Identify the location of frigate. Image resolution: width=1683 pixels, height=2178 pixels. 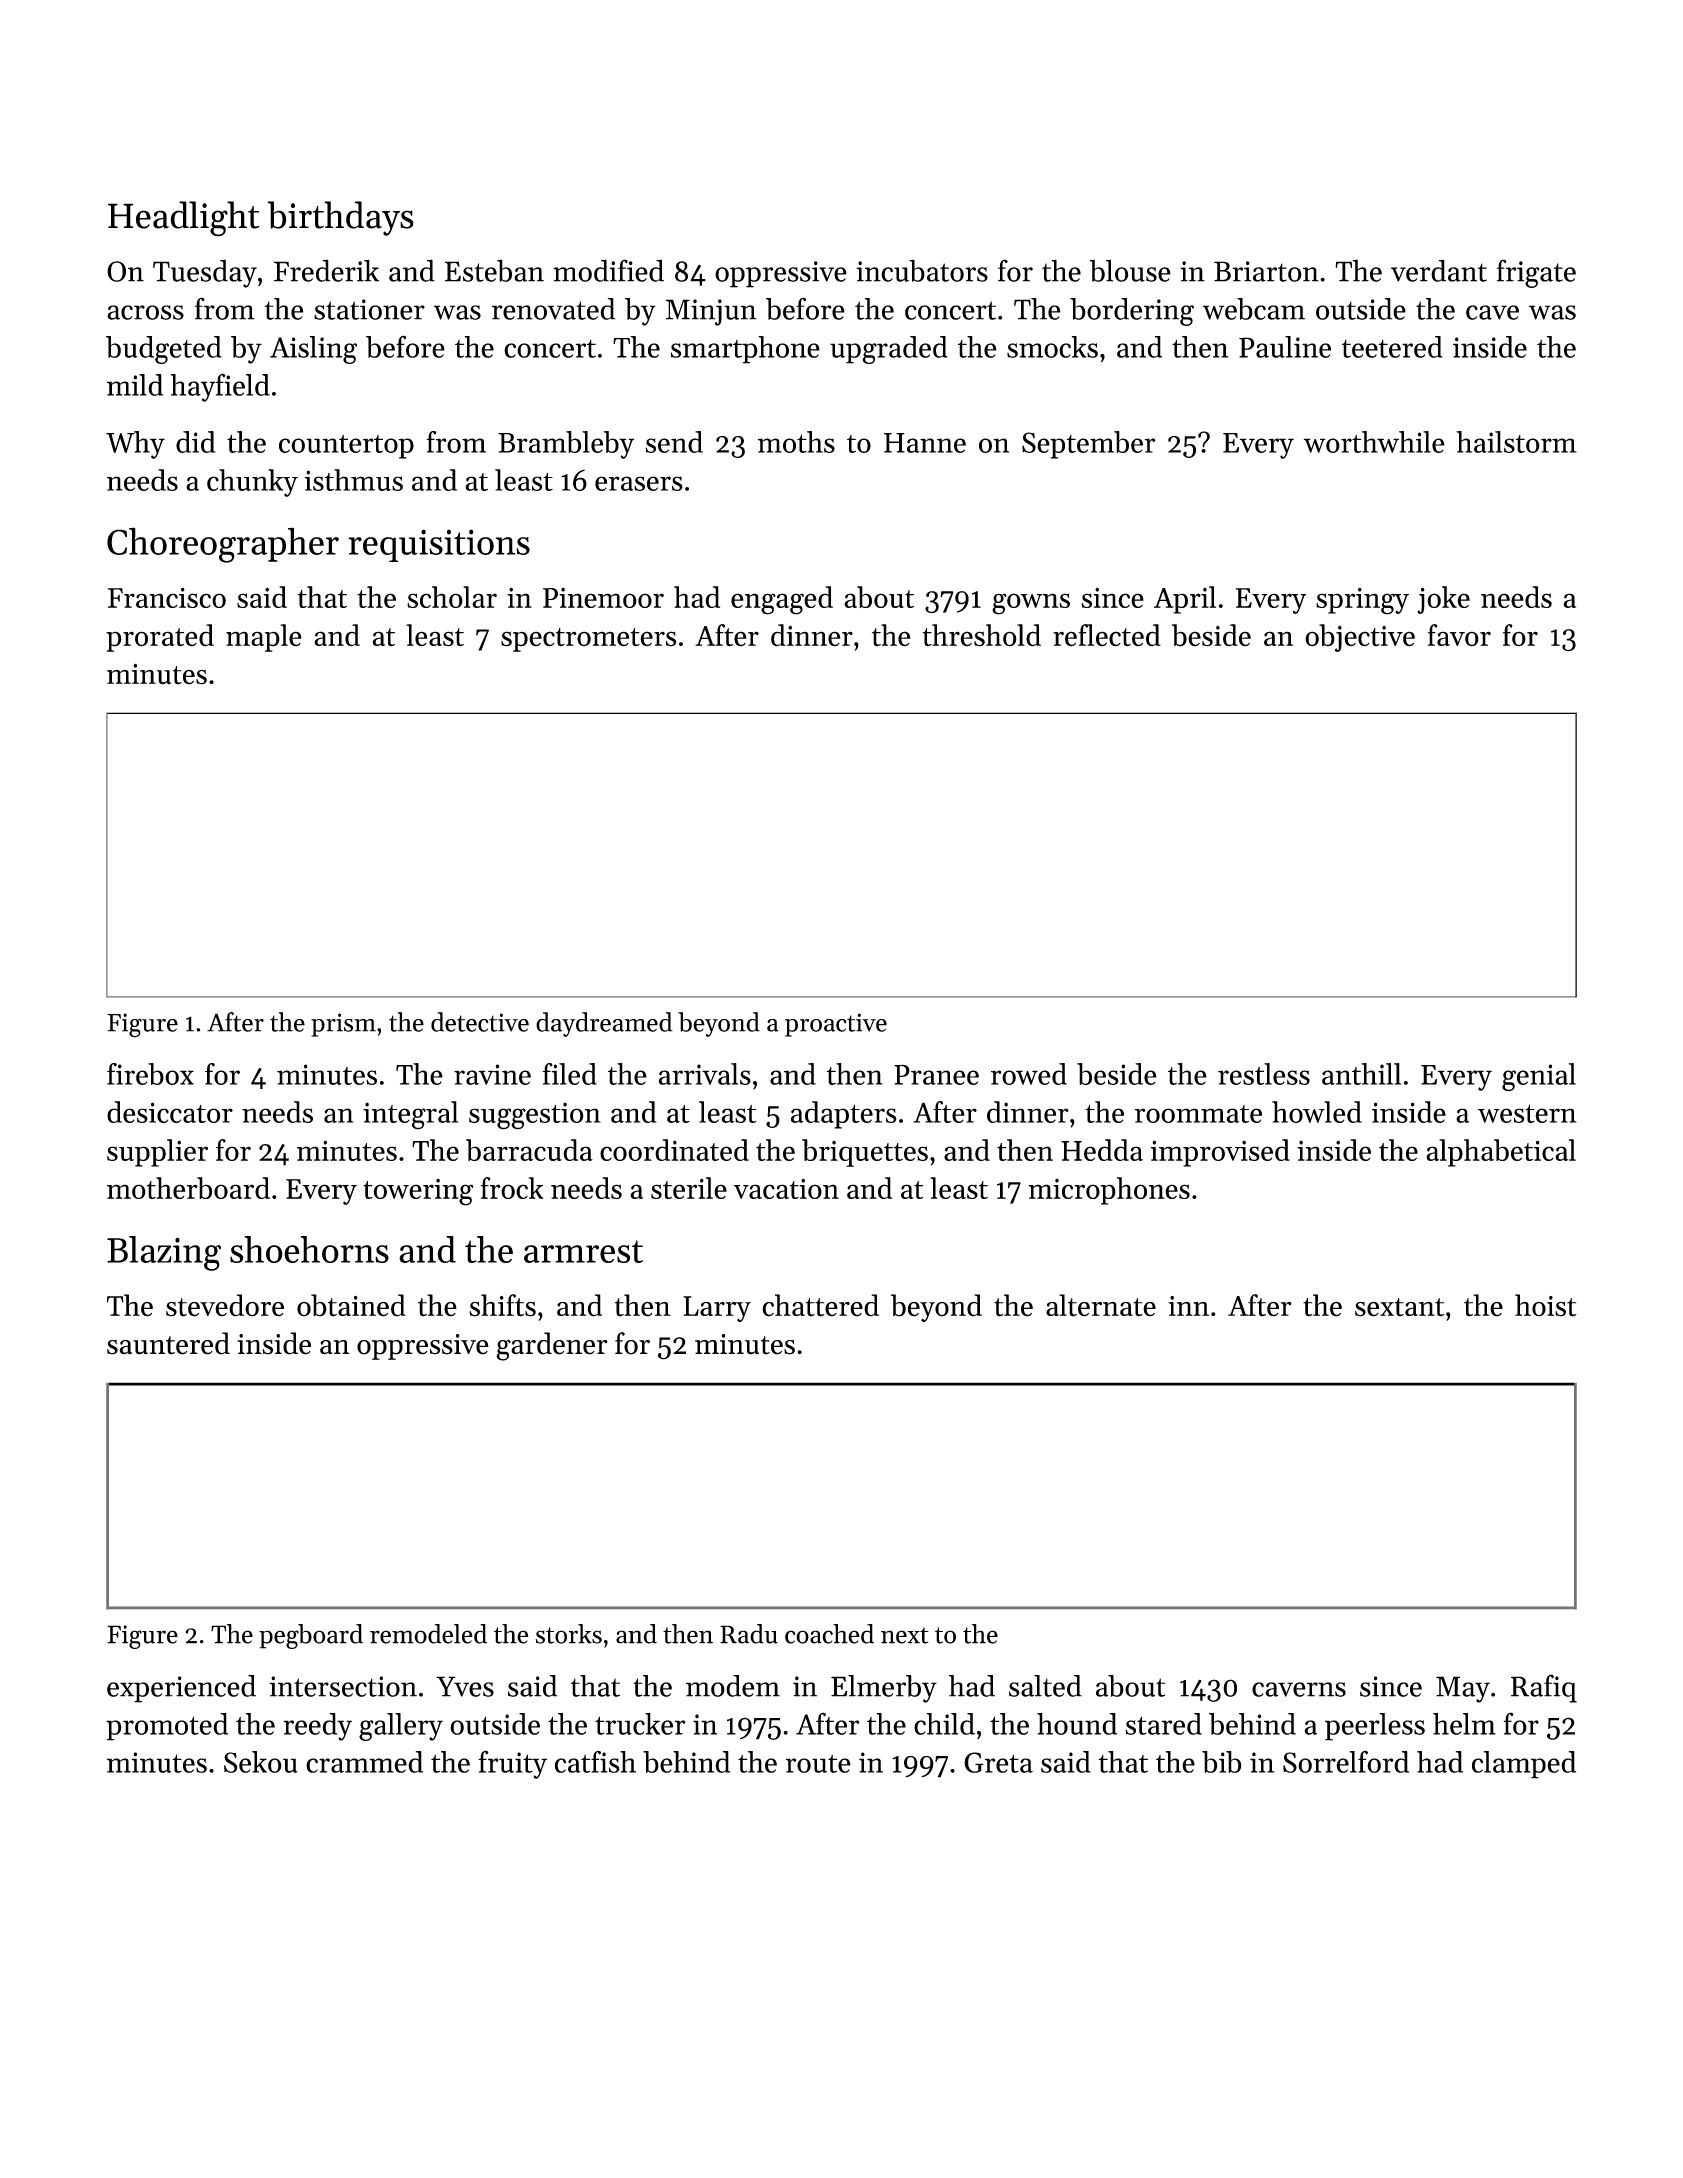
(1536, 273).
